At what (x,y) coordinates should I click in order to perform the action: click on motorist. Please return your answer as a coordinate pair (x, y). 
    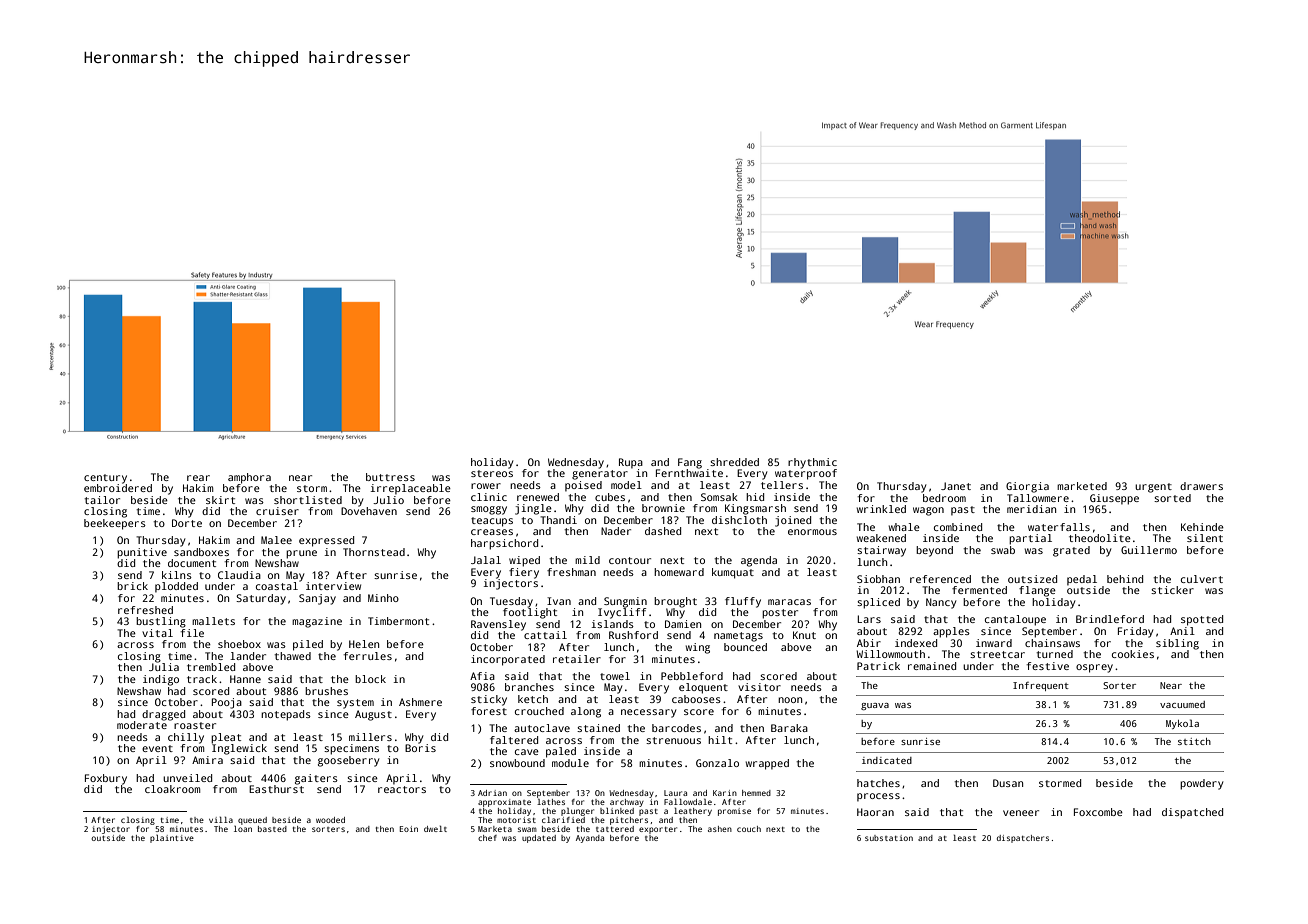
    Looking at the image, I should click on (516, 820).
